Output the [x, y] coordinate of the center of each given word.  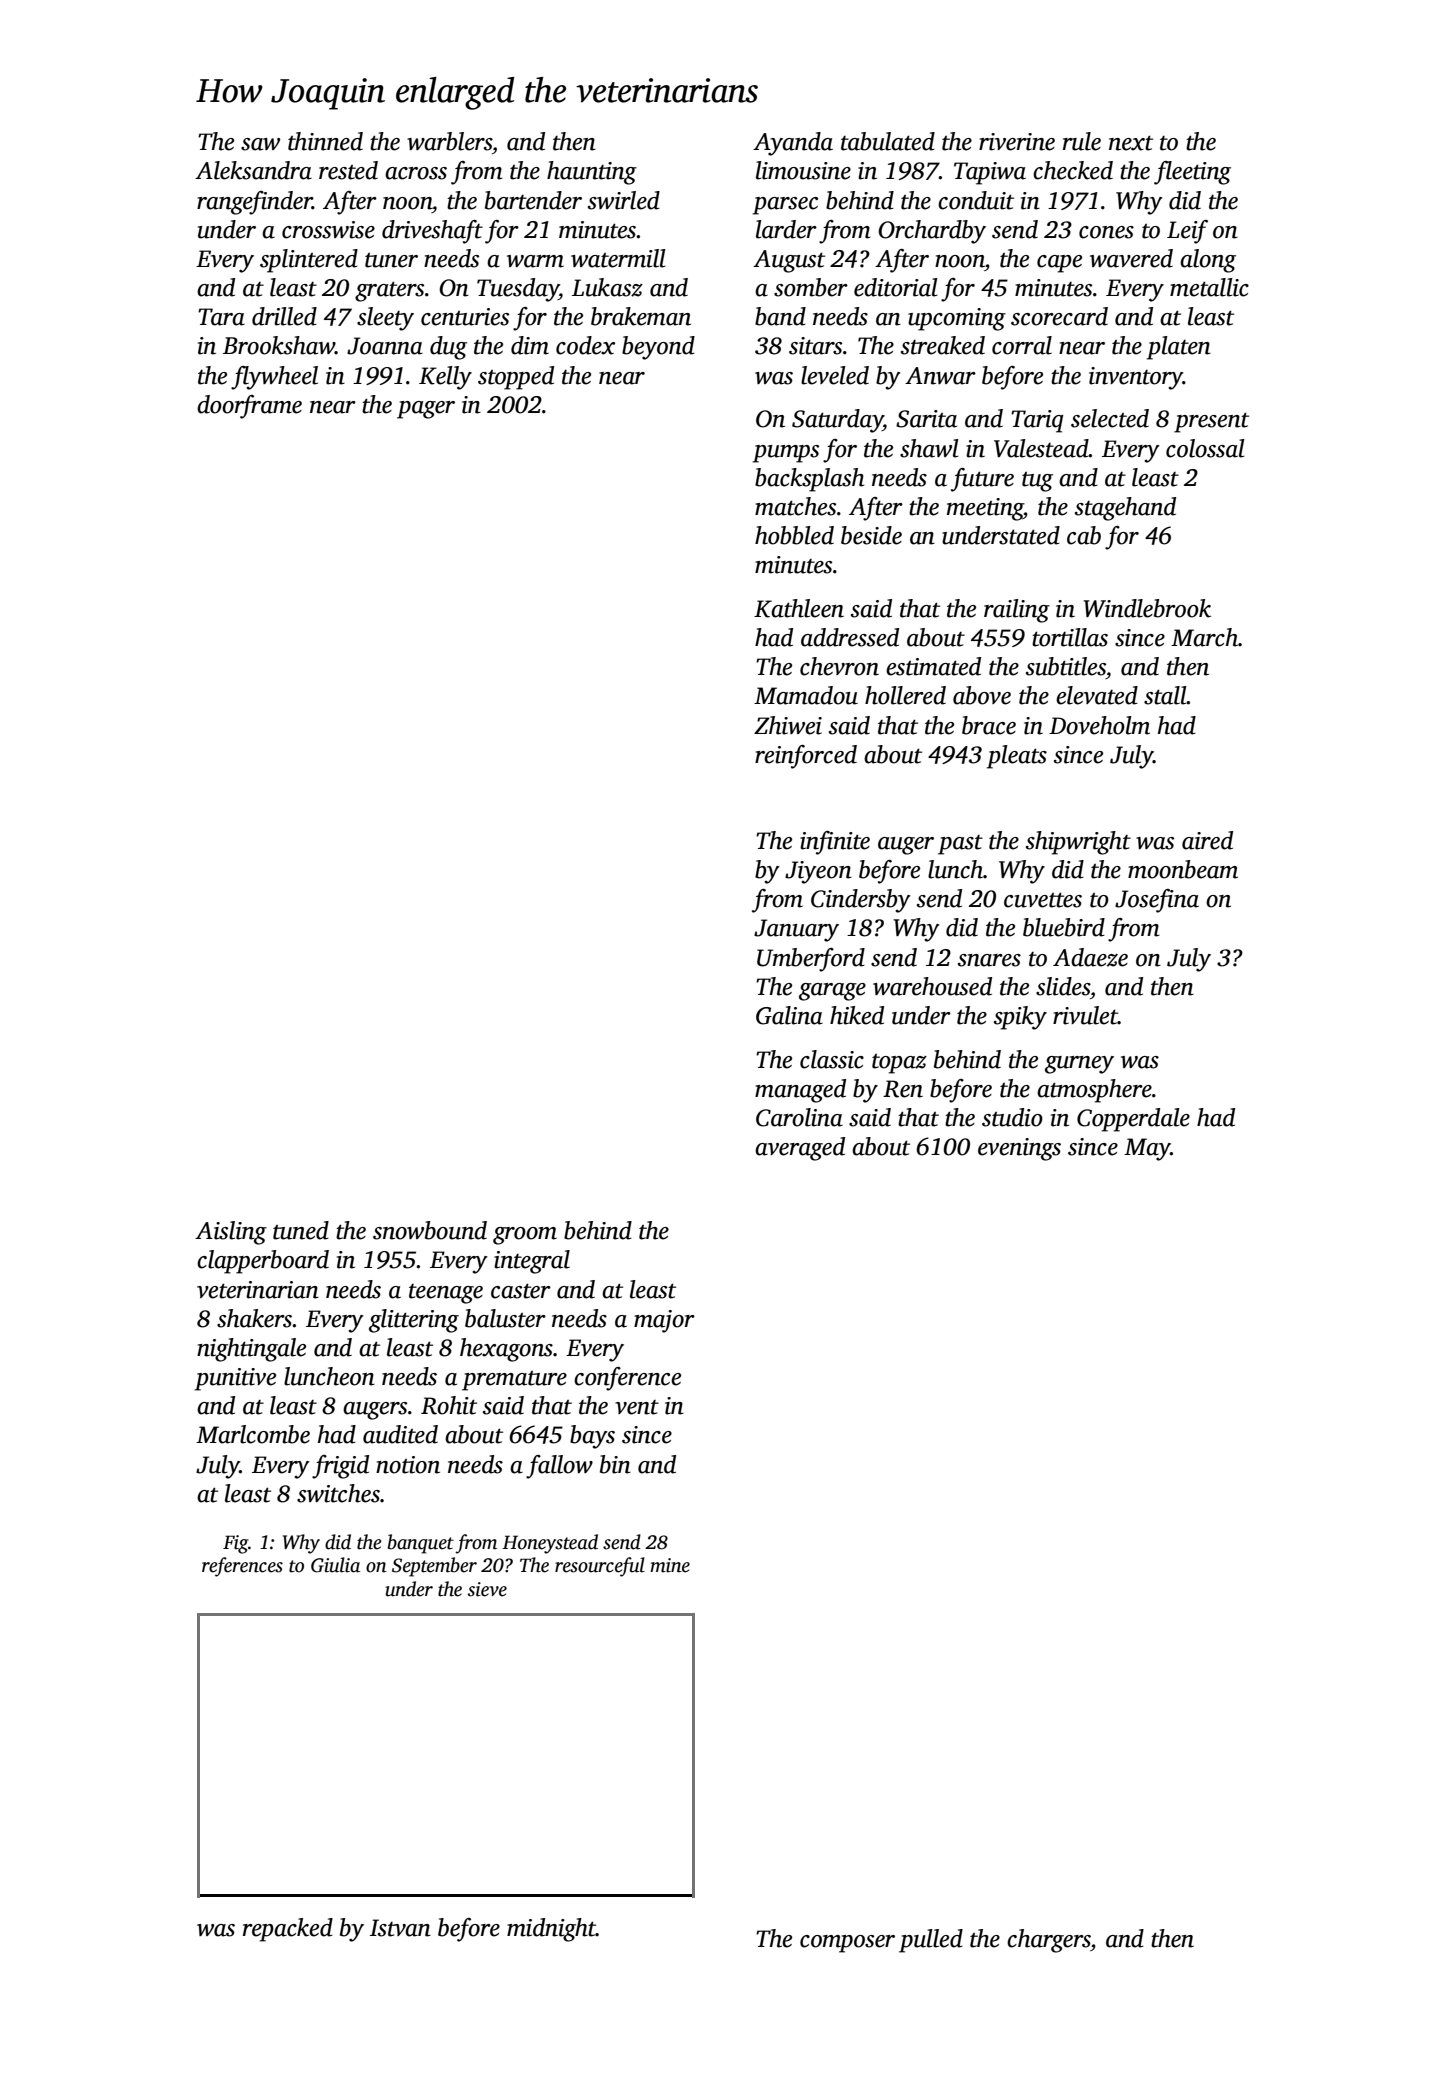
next [1131, 143]
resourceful [600, 1567]
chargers [1049, 1941]
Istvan [400, 1928]
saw [260, 144]
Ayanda [793, 144]
